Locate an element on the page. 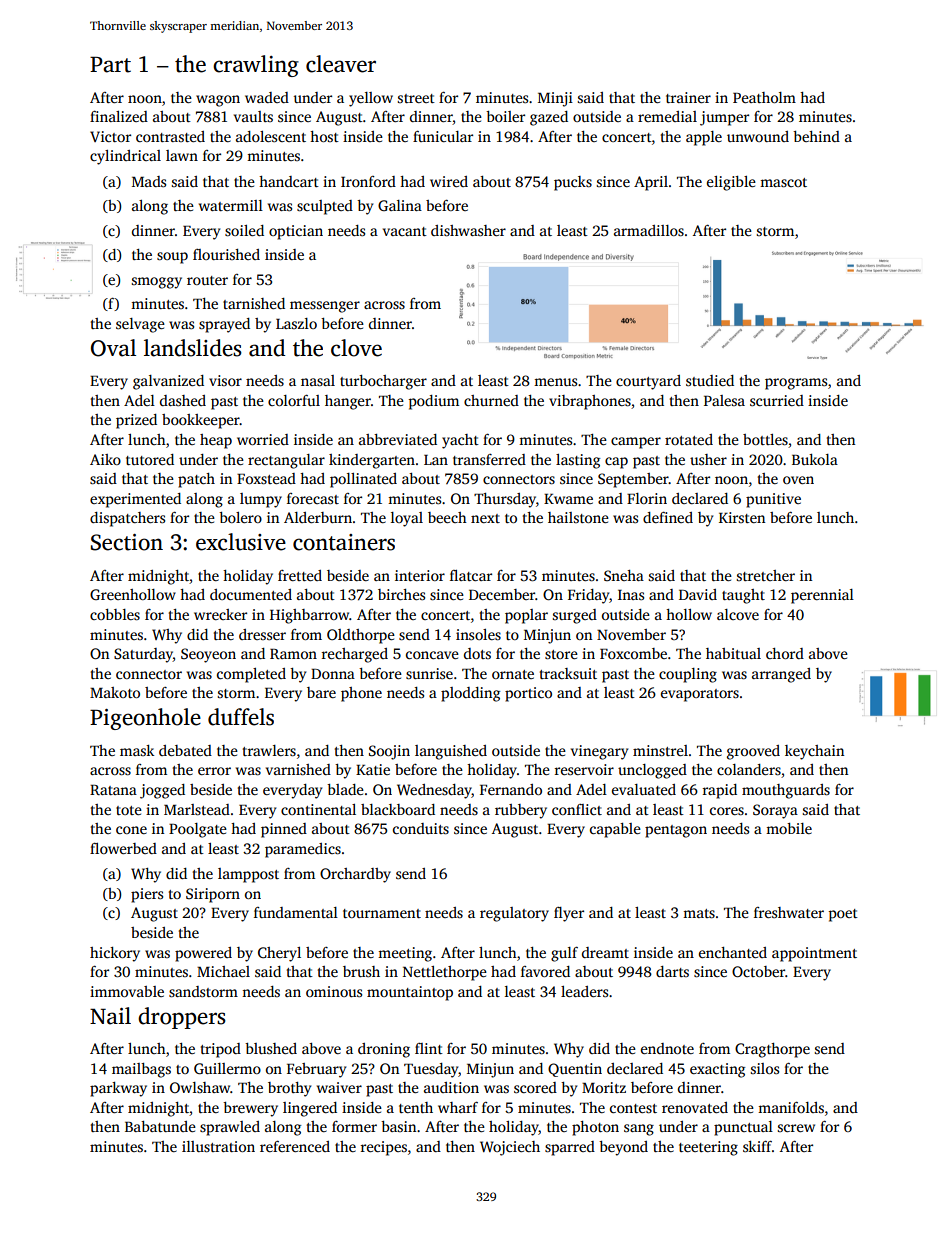  Wojciech is located at coordinates (510, 1148).
